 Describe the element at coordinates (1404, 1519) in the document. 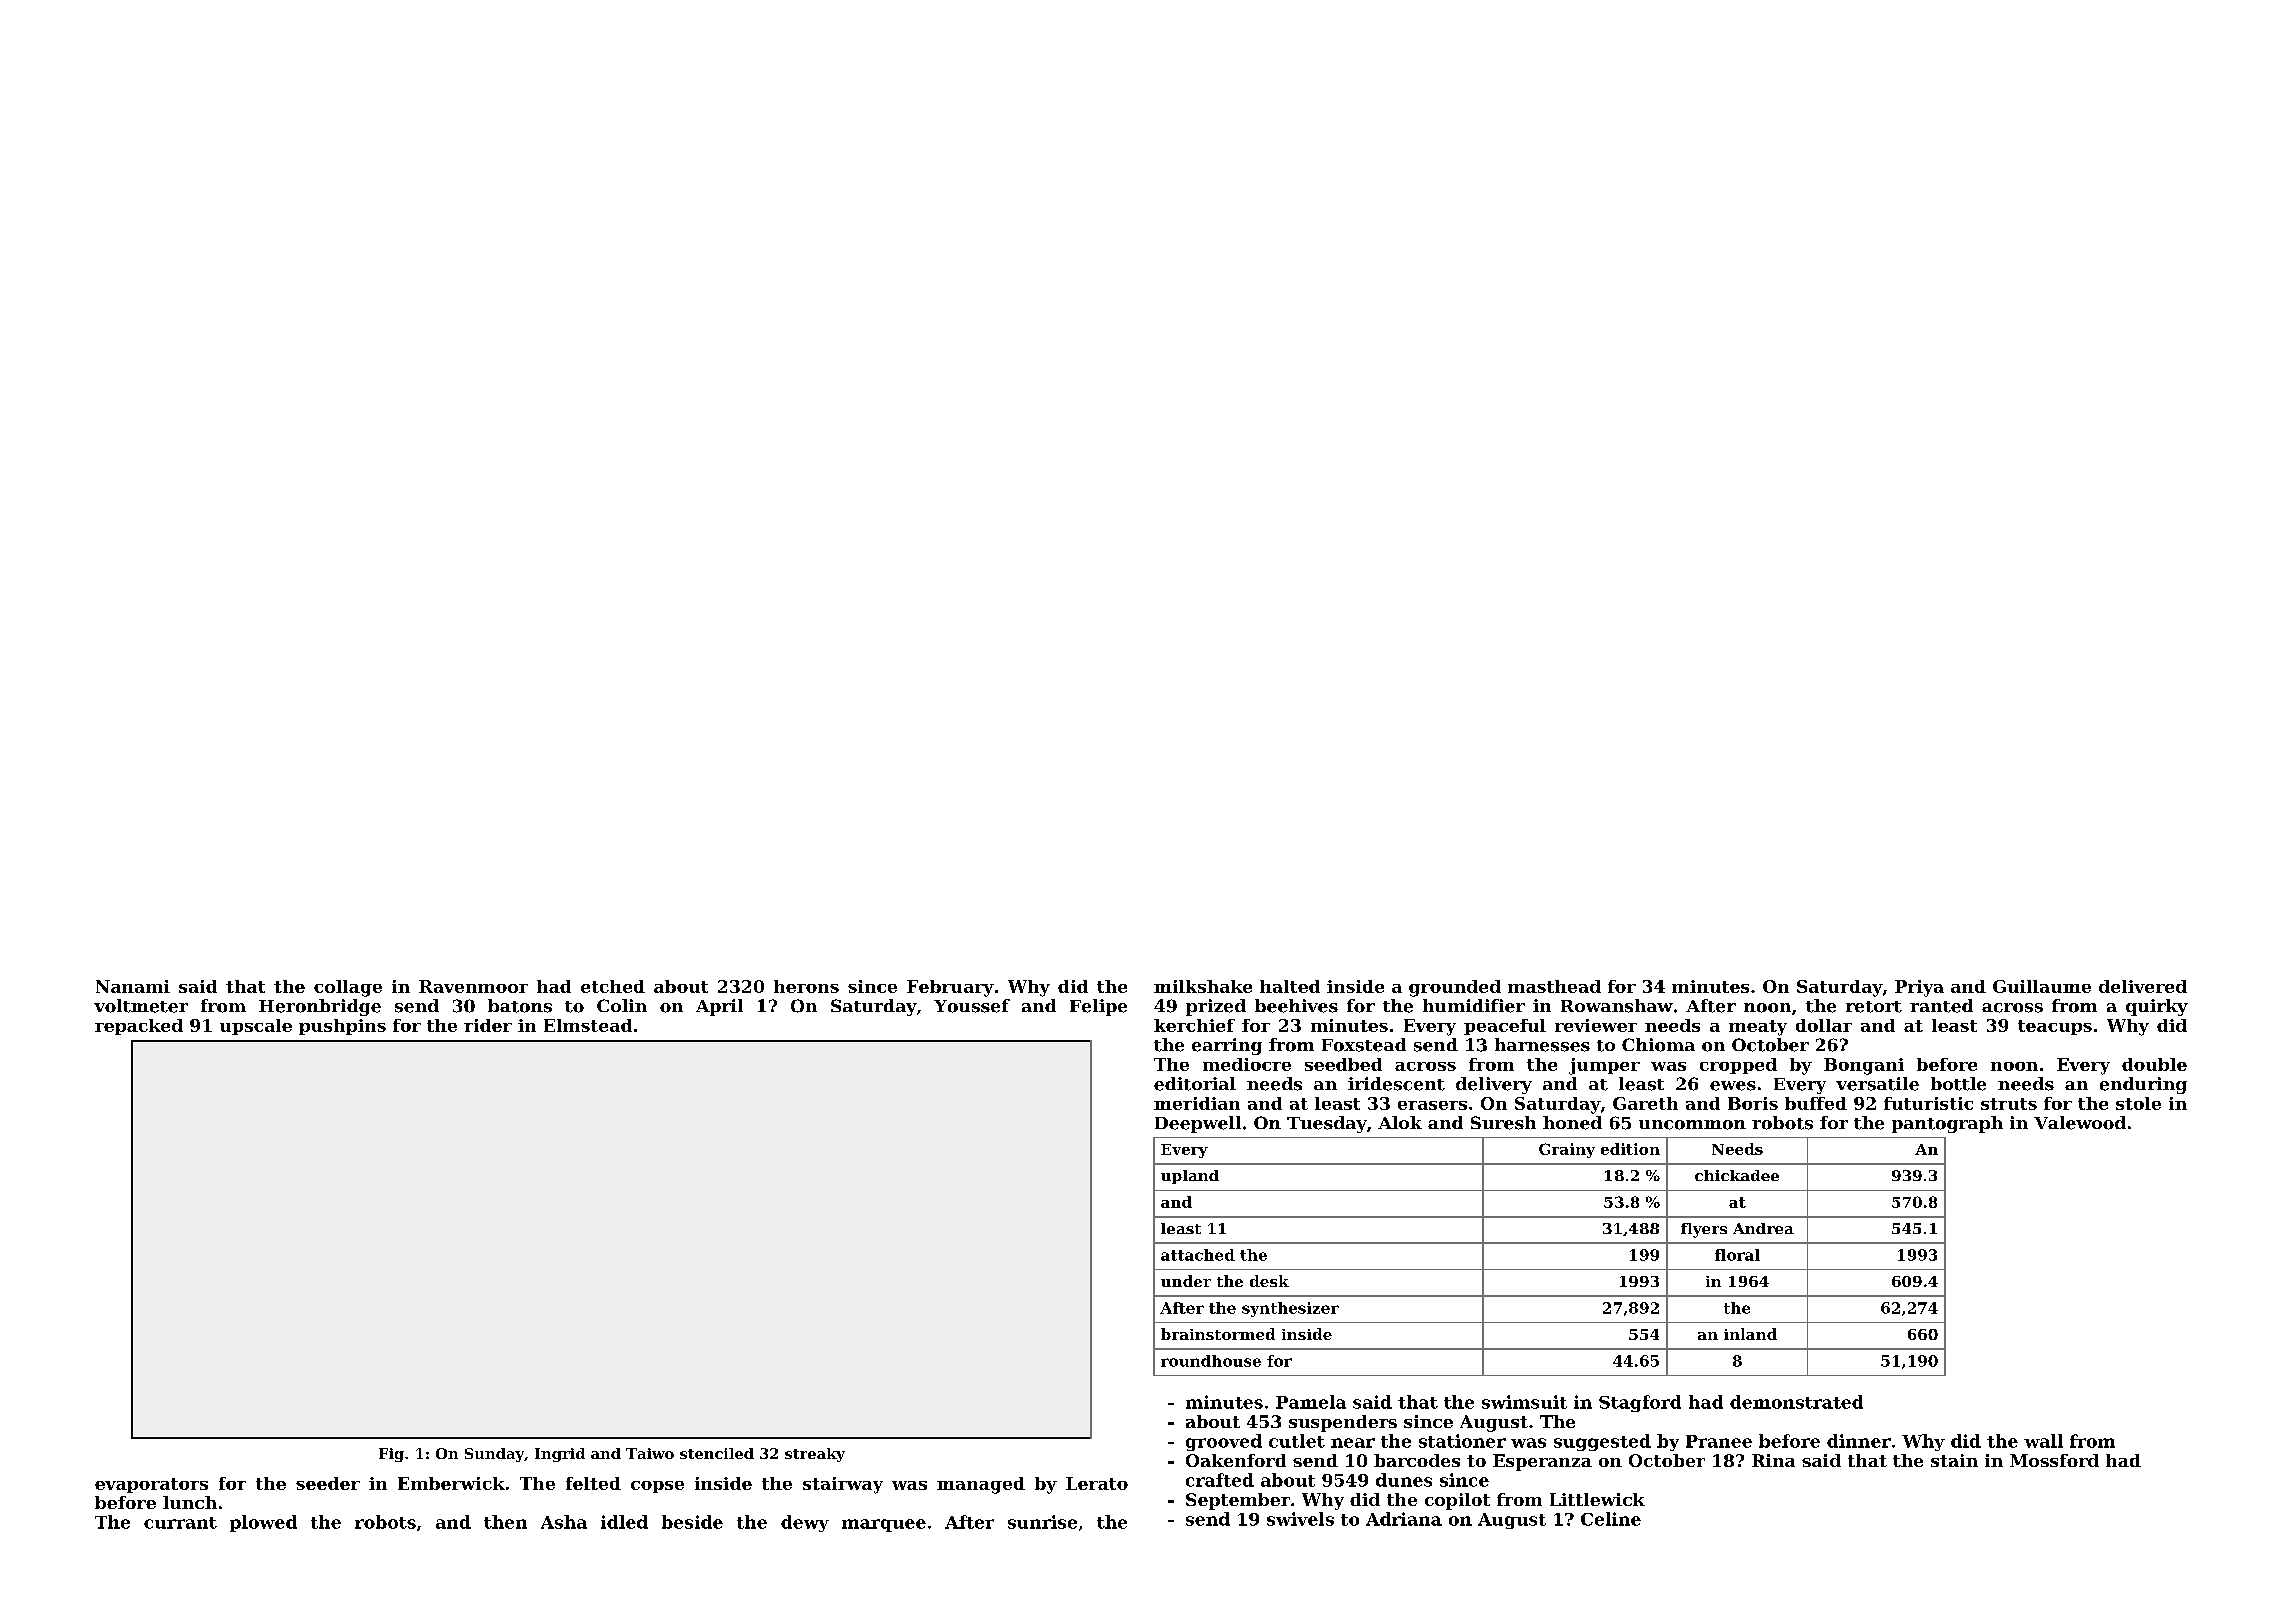

I see `Adriana` at that location.
